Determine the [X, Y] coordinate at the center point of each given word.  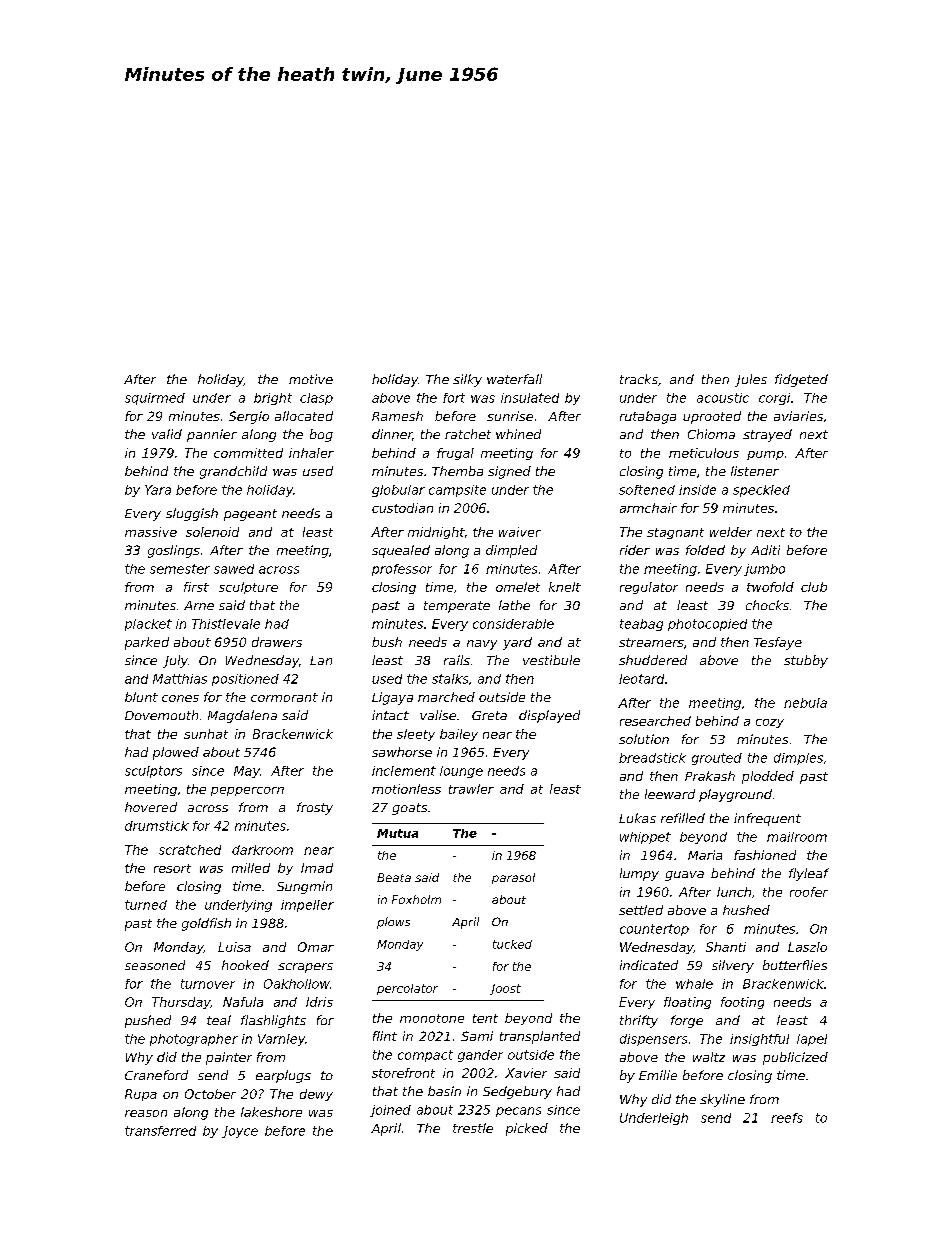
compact [425, 1056]
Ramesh [397, 416]
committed [248, 453]
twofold [770, 587]
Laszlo [807, 947]
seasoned [155, 965]
